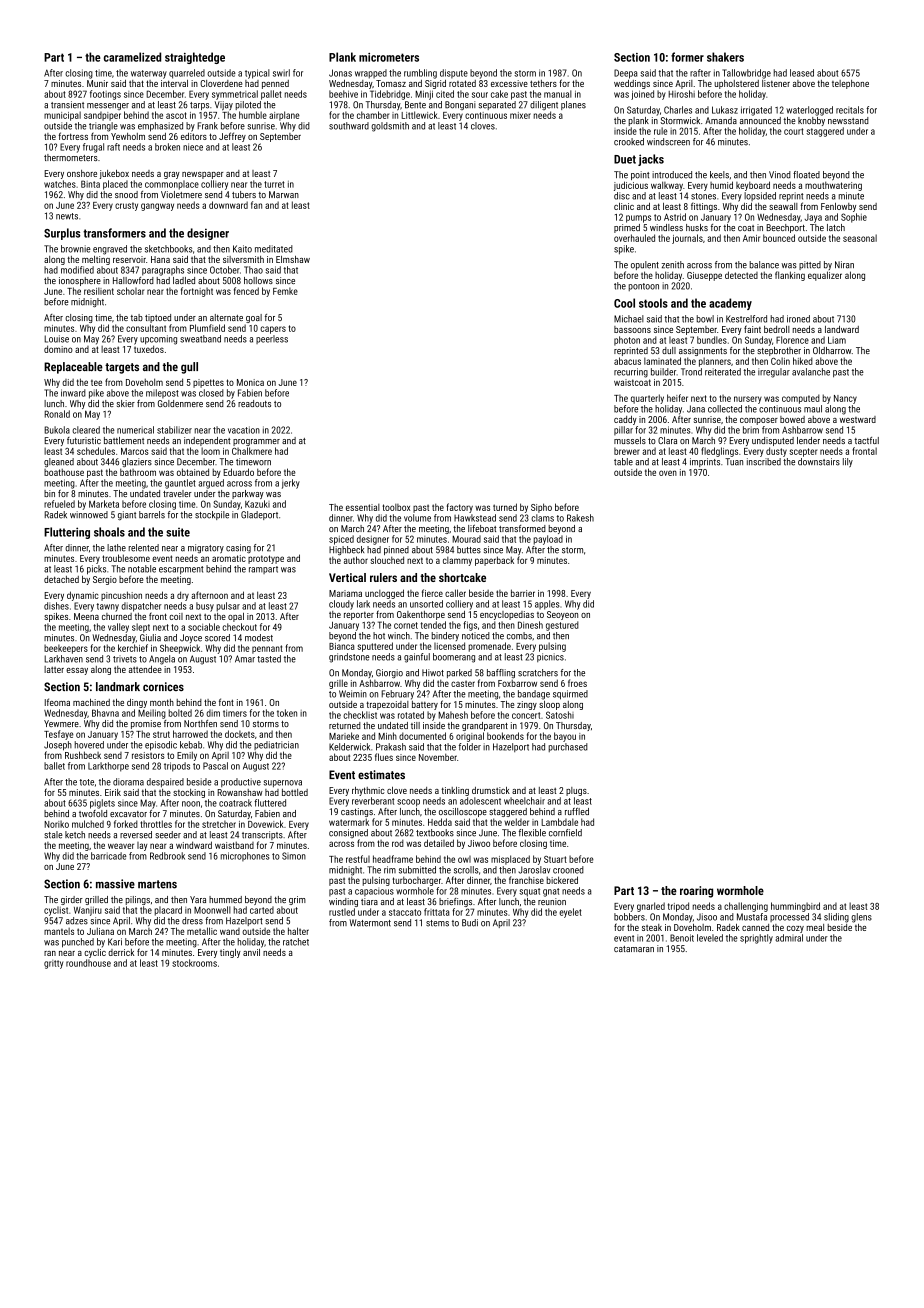 The width and height of the screenshot is (924, 1308). What do you see at coordinates (480, 95) in the screenshot?
I see `sour` at bounding box center [480, 95].
